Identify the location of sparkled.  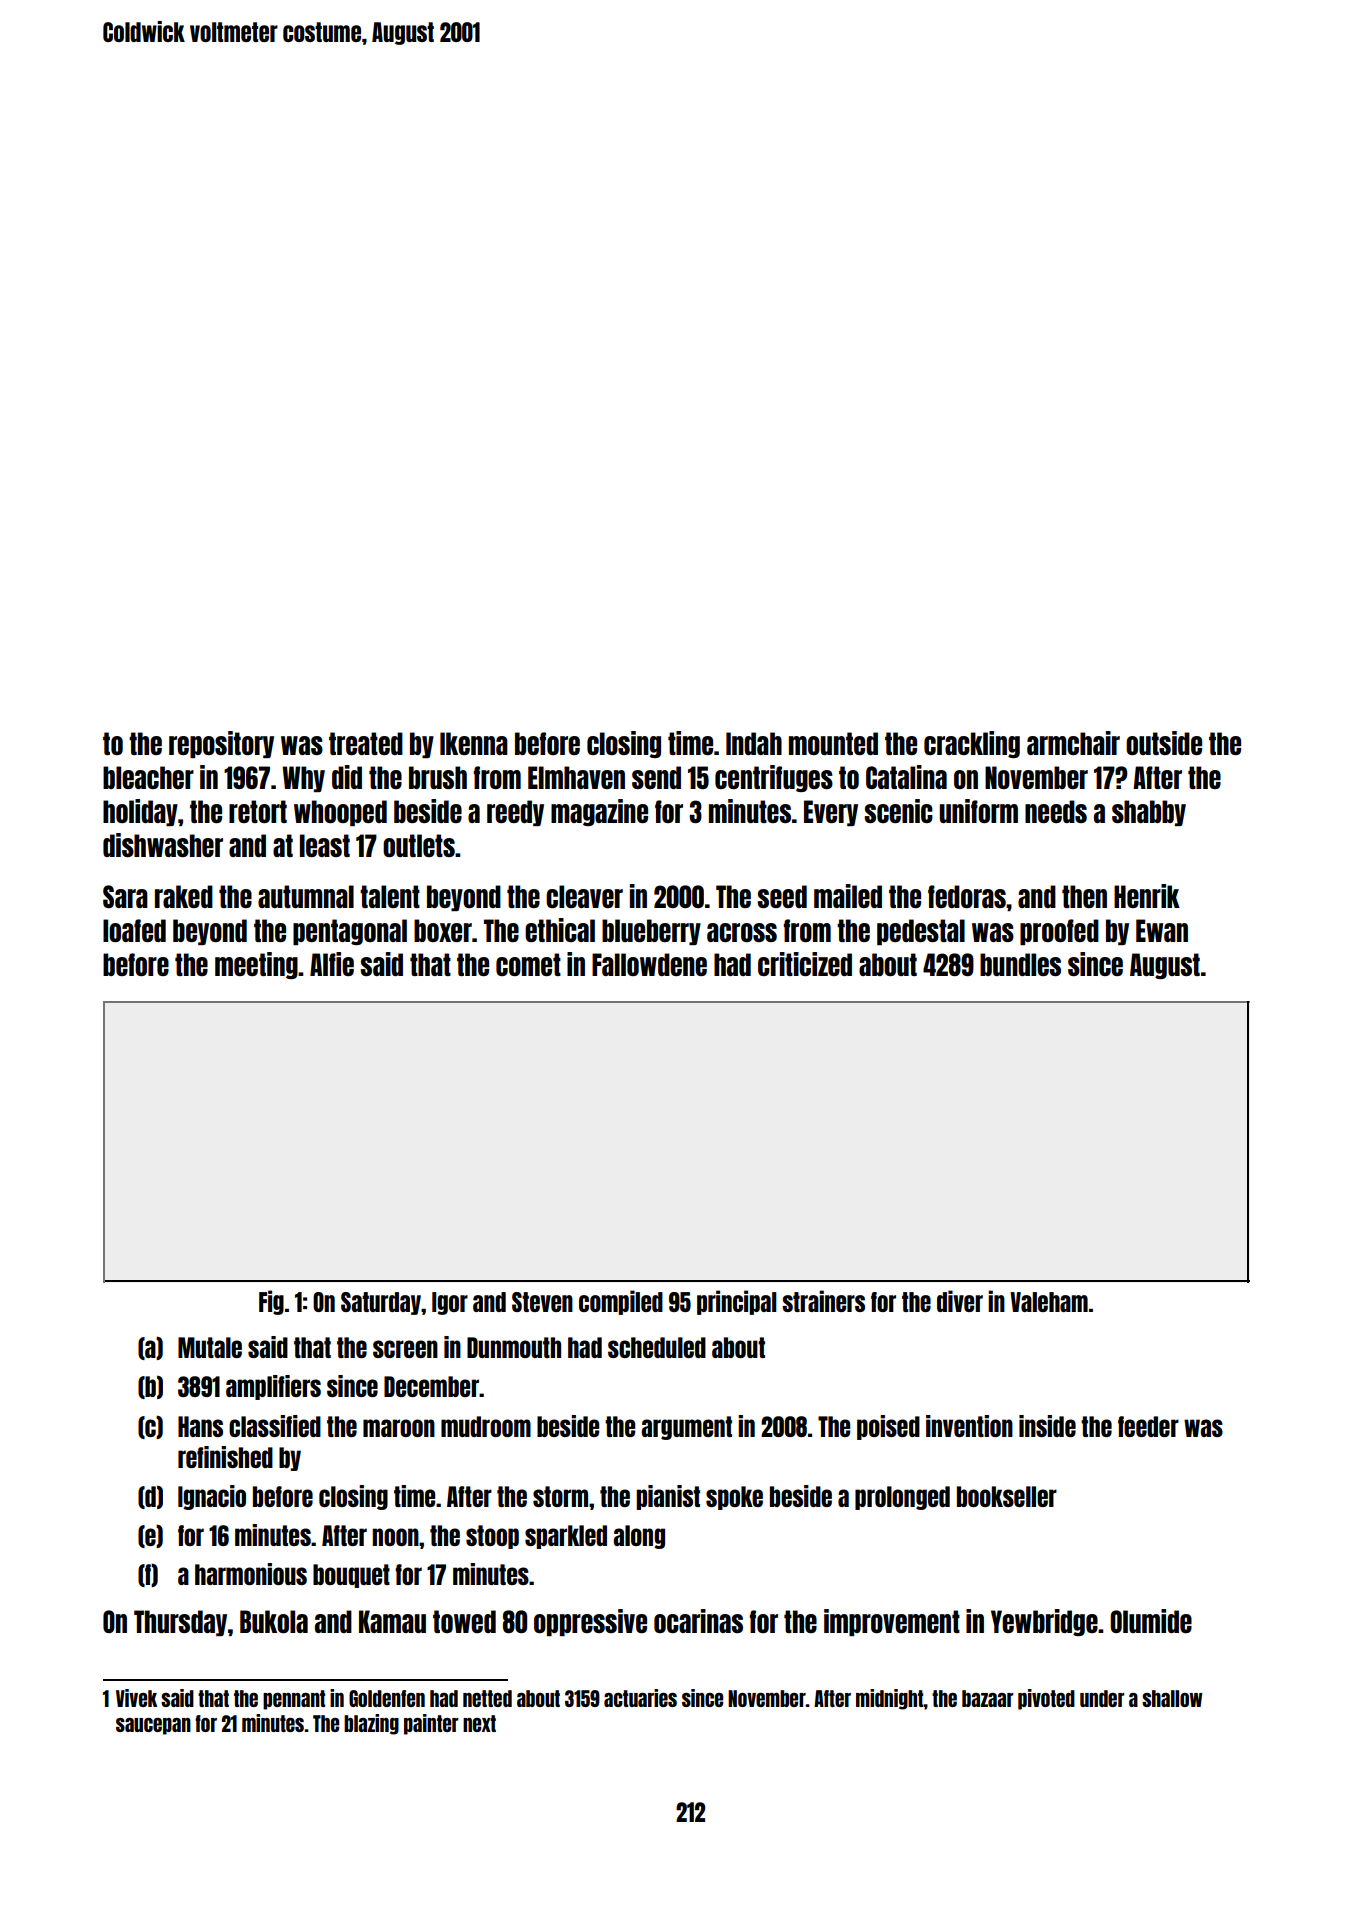
(566, 1537).
